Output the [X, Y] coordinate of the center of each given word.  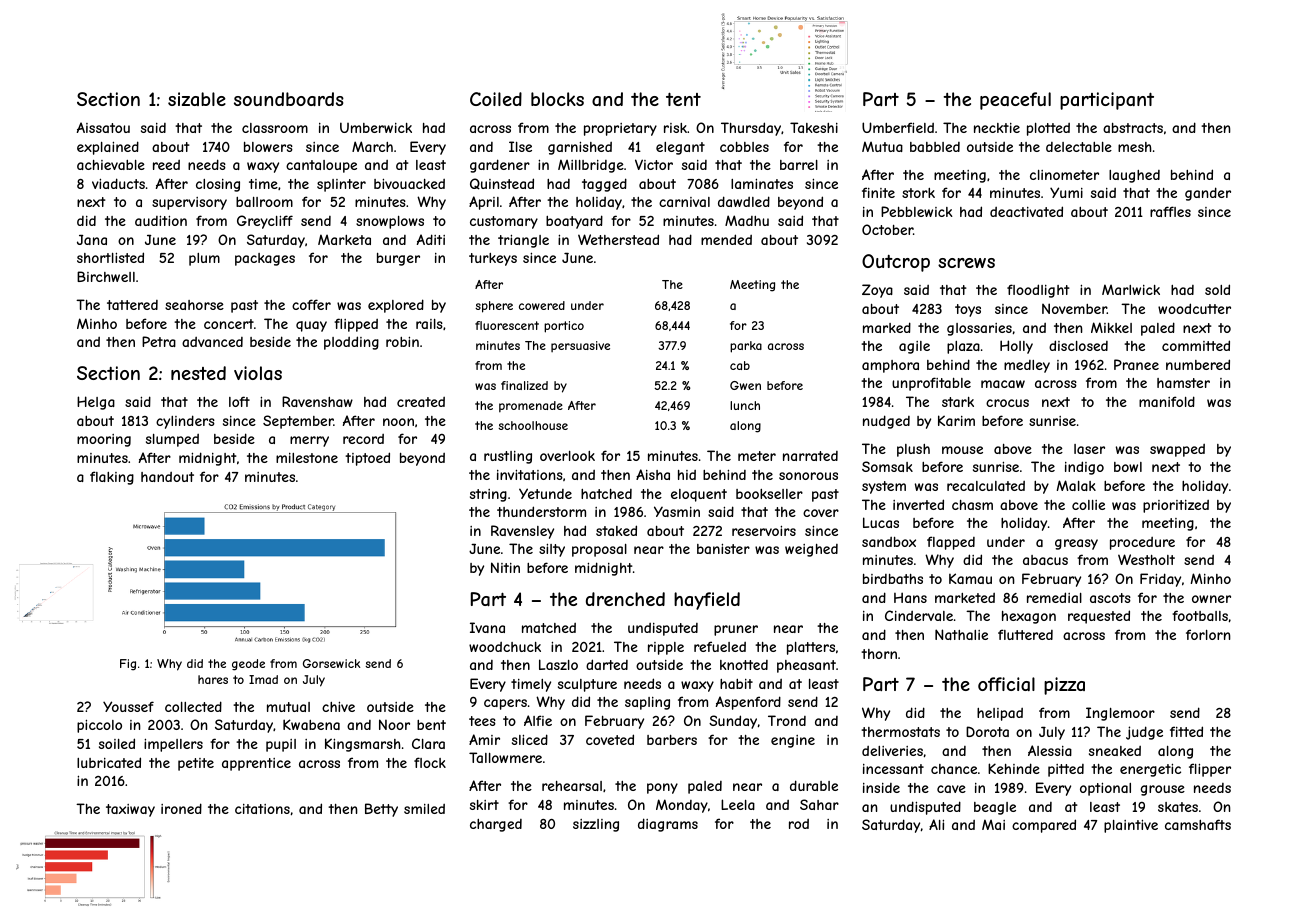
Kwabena [311, 724]
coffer [311, 304]
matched [549, 628]
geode [248, 665]
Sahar [819, 804]
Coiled [496, 99]
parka [746, 347]
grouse [1162, 790]
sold [1217, 289]
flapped [951, 543]
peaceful [1015, 101]
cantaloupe [321, 166]
